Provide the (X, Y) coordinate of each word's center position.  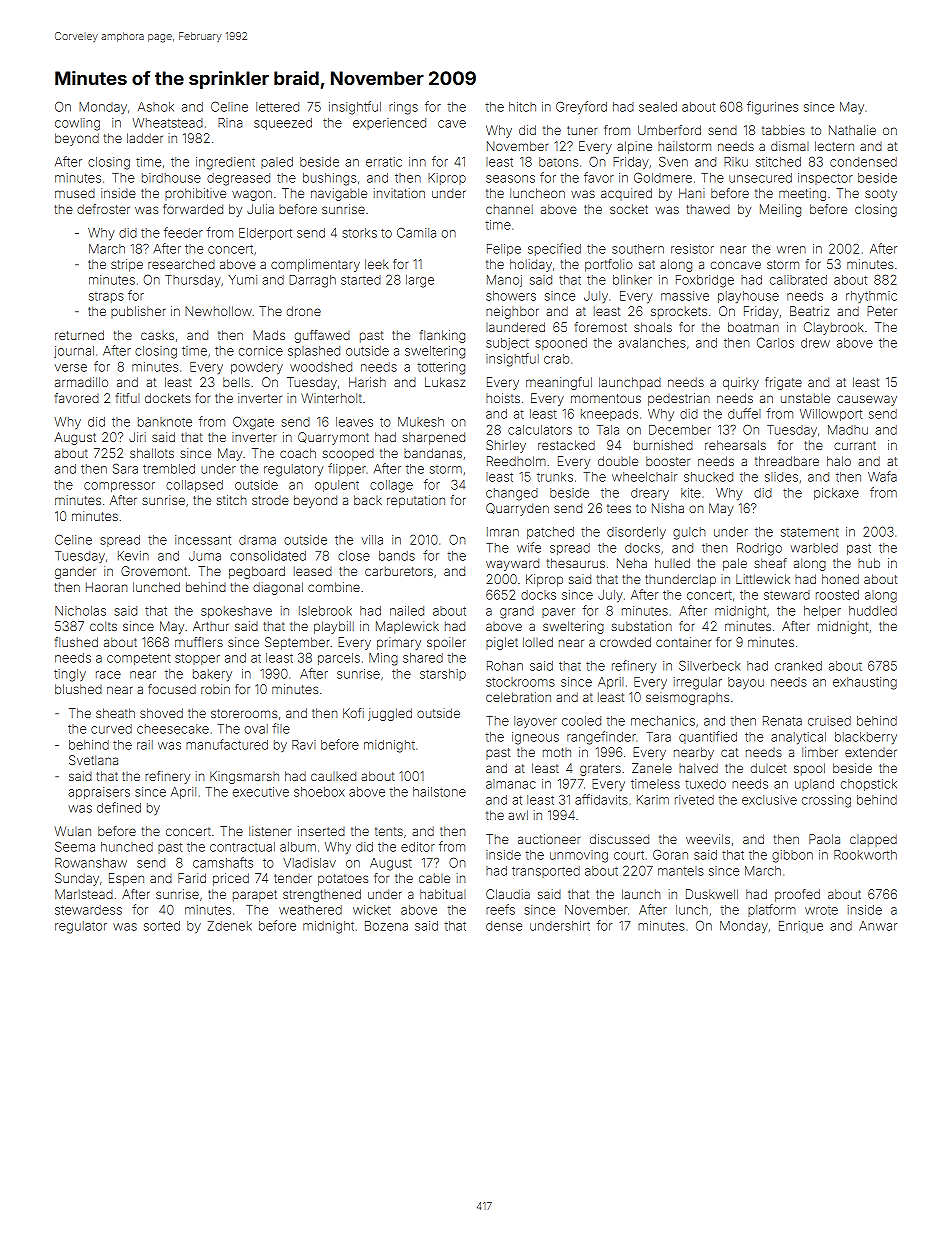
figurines (772, 108)
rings (403, 108)
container (683, 642)
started (361, 280)
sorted (162, 926)
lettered (277, 107)
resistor (692, 249)
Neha (632, 563)
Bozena (386, 926)
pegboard (257, 572)
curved (111, 729)
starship (443, 675)
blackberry (866, 738)
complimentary (315, 265)
